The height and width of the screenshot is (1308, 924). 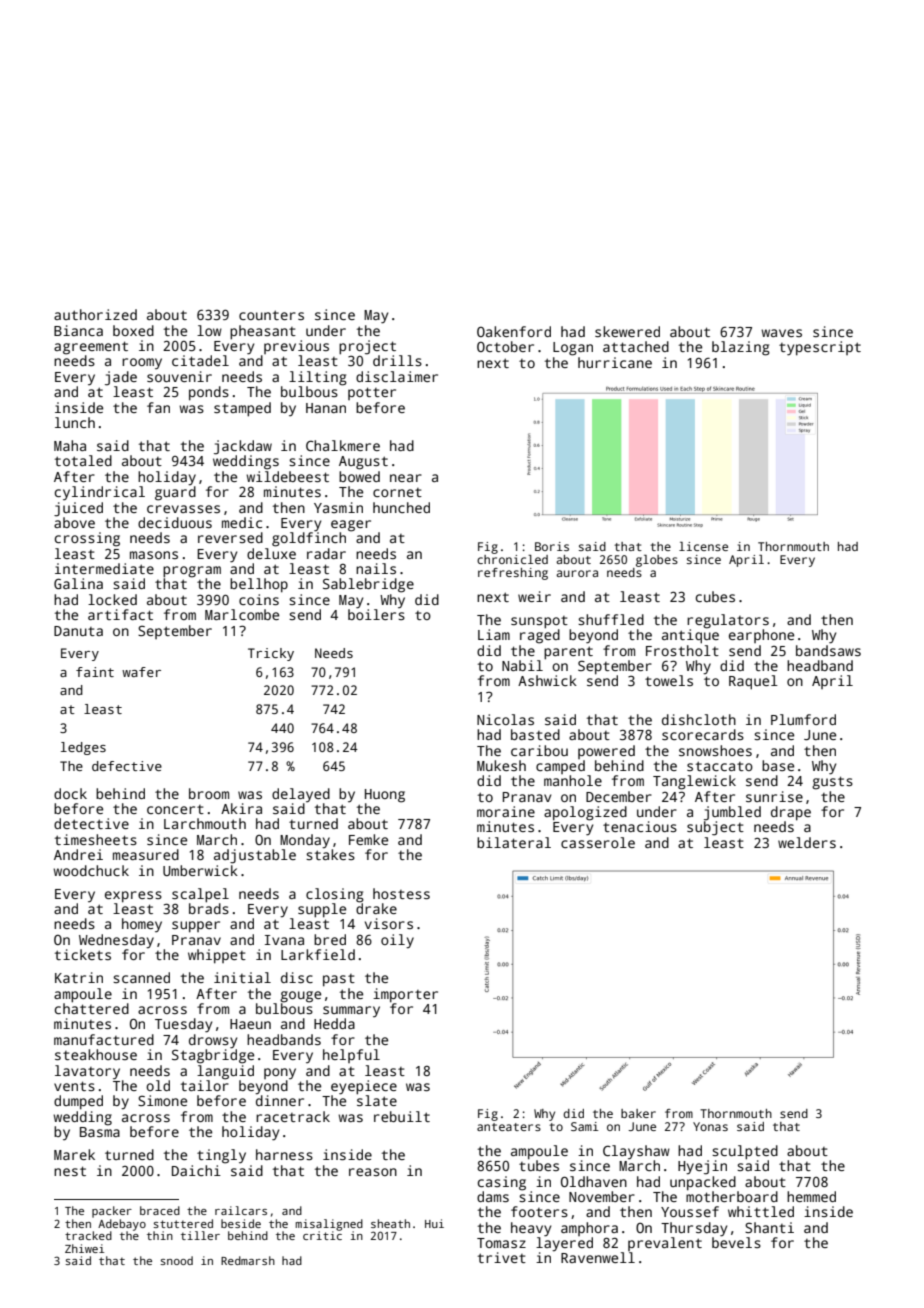 What do you see at coordinates (397, 360) in the screenshot?
I see `drills` at bounding box center [397, 360].
